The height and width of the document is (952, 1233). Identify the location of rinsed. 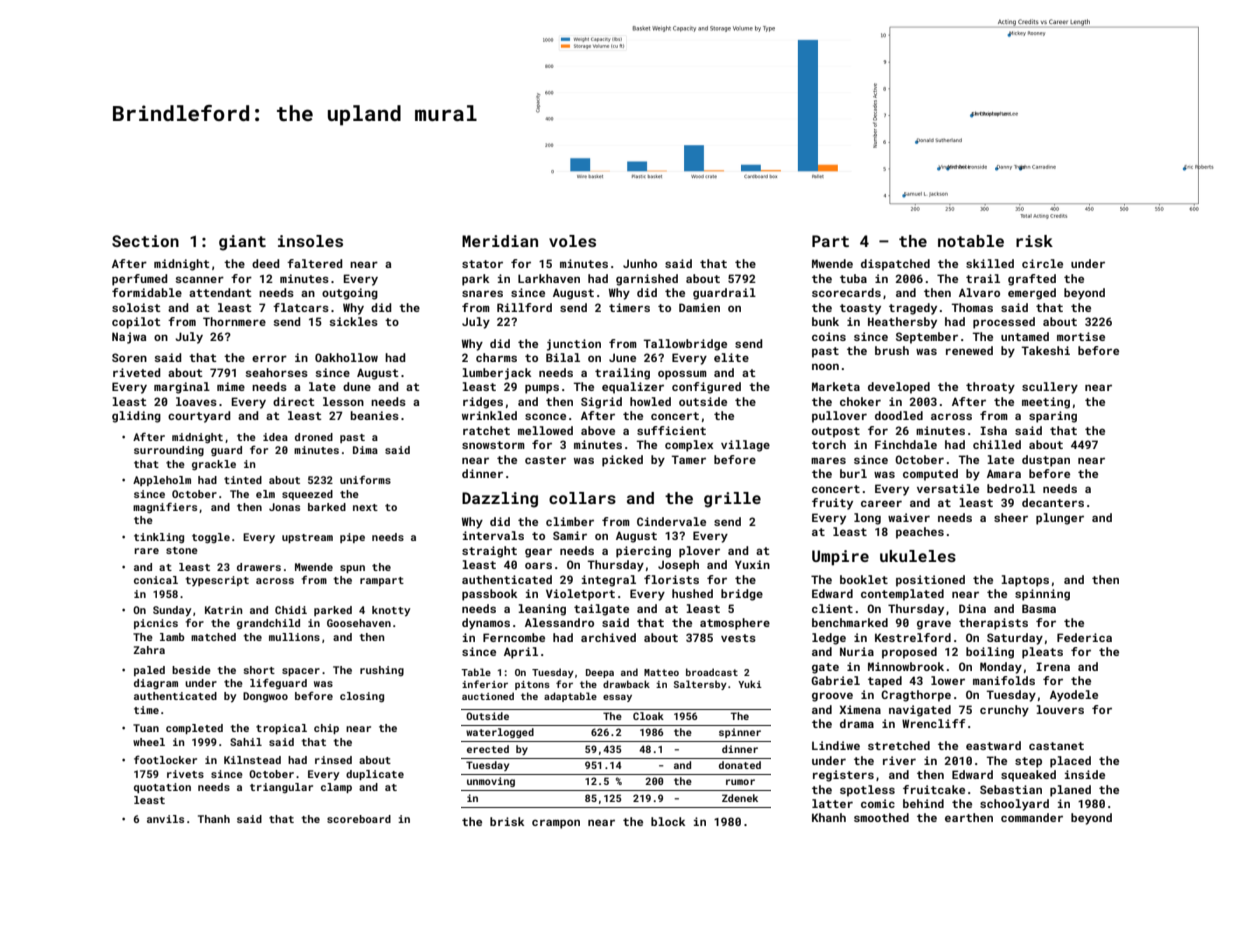
(333, 760).
